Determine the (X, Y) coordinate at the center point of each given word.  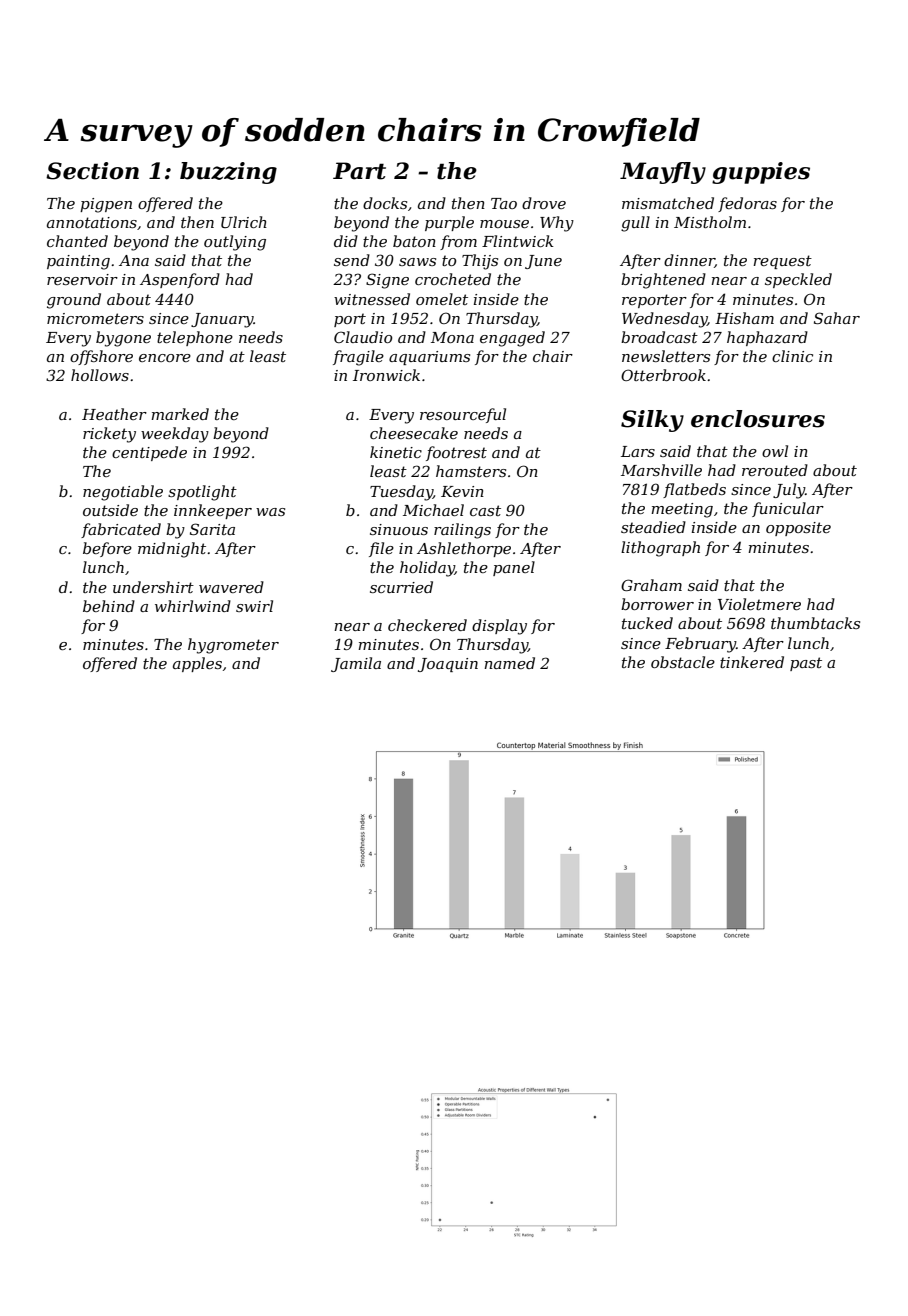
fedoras (747, 204)
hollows (100, 375)
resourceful (463, 415)
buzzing (228, 173)
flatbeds (694, 490)
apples (197, 664)
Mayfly (663, 173)
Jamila (356, 664)
